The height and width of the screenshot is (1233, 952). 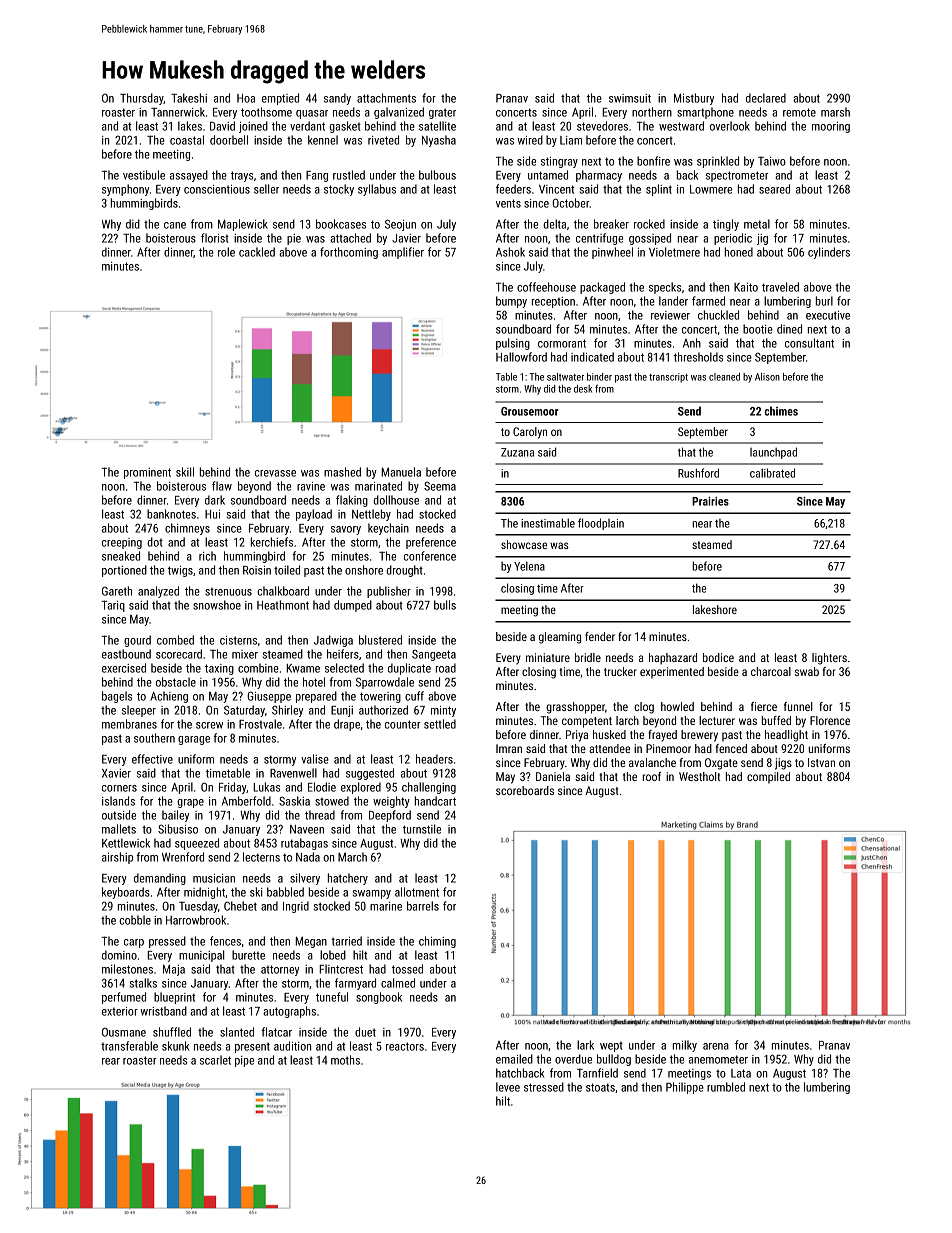 I want to click on remote, so click(x=799, y=112).
